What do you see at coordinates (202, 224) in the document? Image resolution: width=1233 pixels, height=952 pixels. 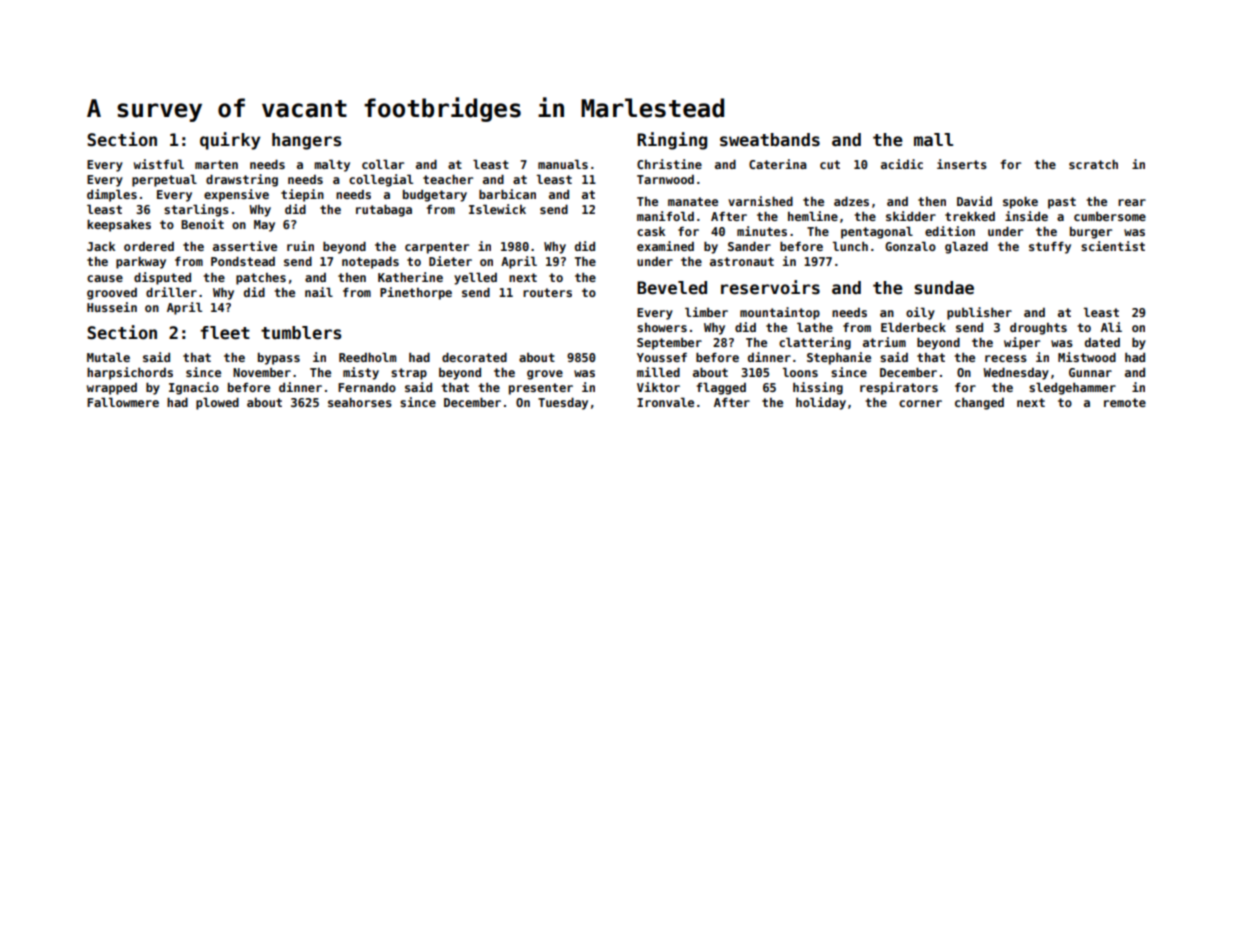 I see `Benoit` at bounding box center [202, 224].
